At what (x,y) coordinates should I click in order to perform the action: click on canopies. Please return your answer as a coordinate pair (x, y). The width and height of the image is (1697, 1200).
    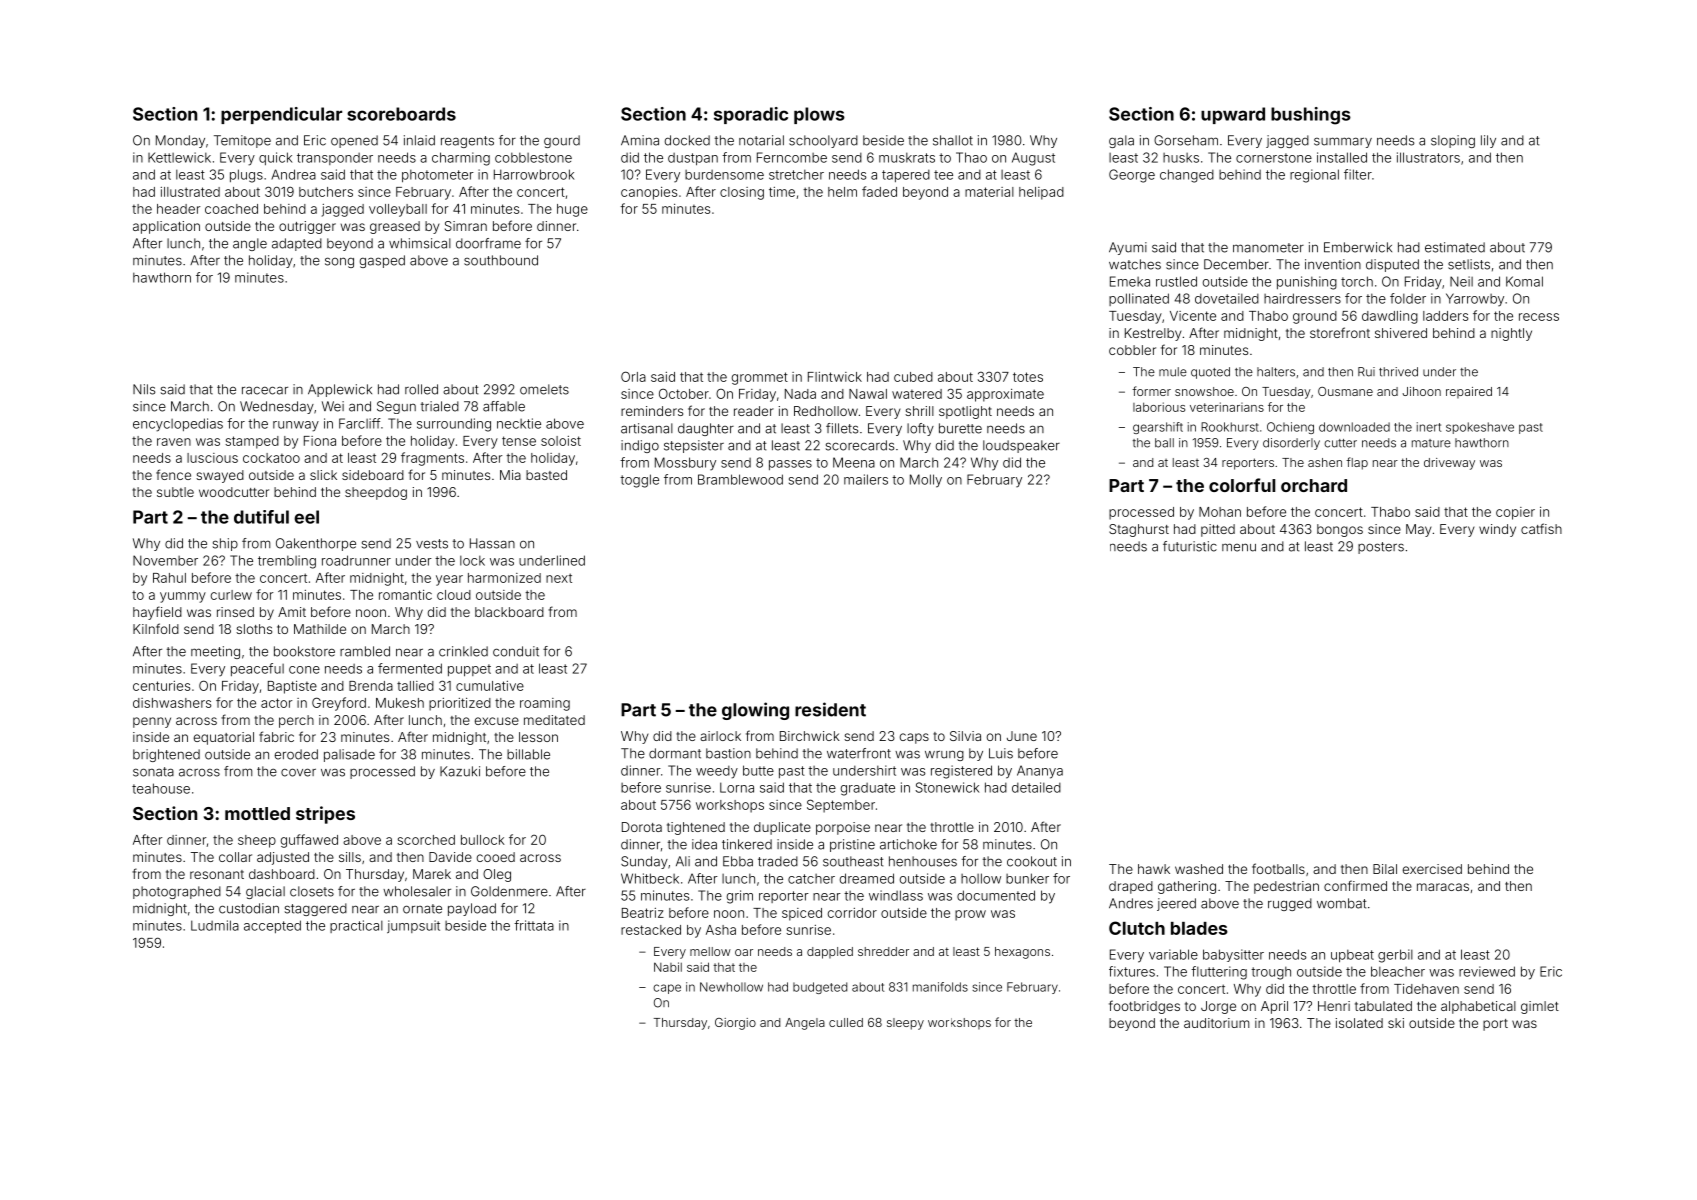
    Looking at the image, I should click on (649, 193).
